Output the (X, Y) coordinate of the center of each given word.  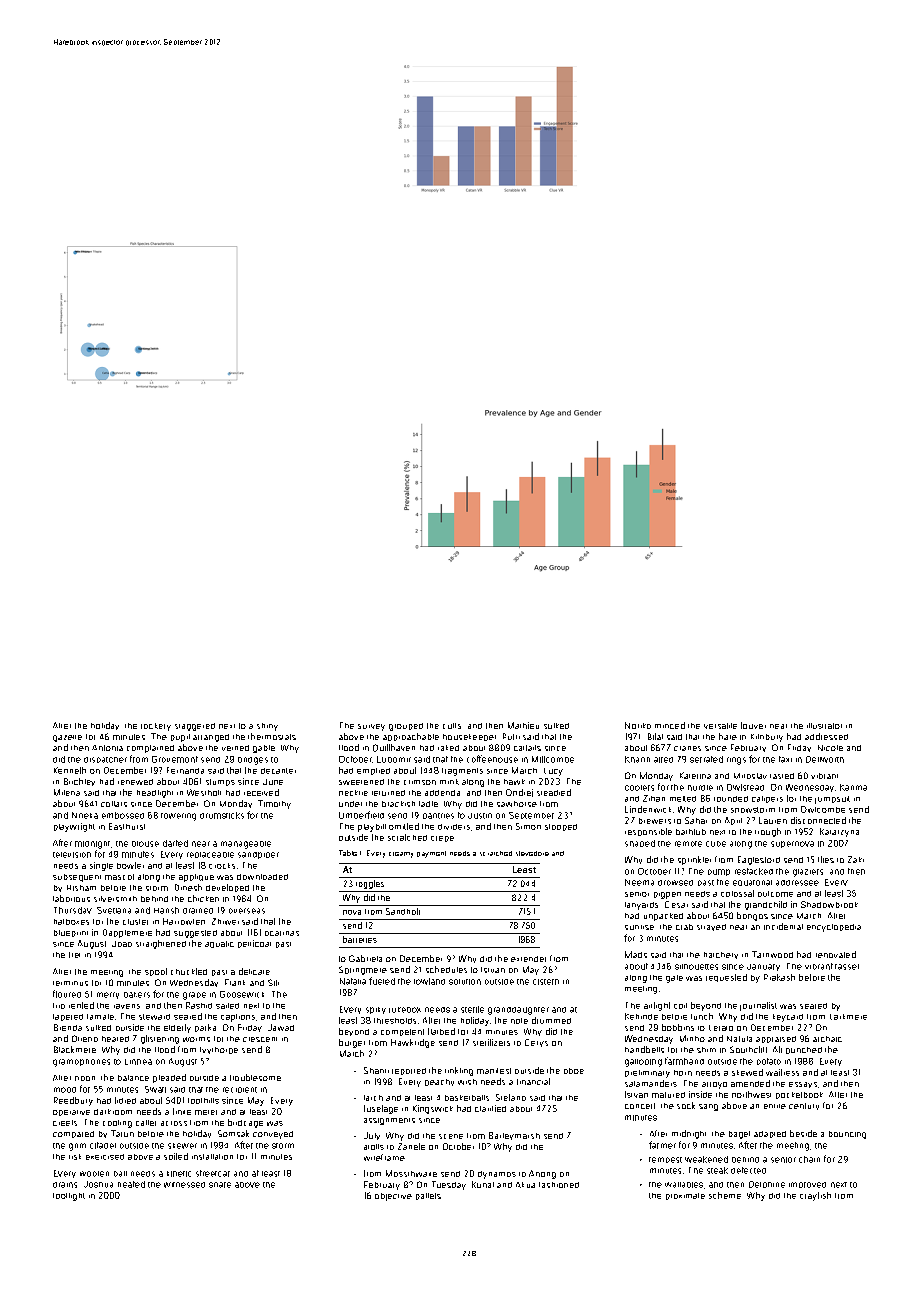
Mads (636, 954)
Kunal (483, 1184)
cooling (117, 1124)
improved (807, 1185)
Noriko (638, 725)
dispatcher (105, 760)
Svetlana (114, 910)
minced (670, 725)
